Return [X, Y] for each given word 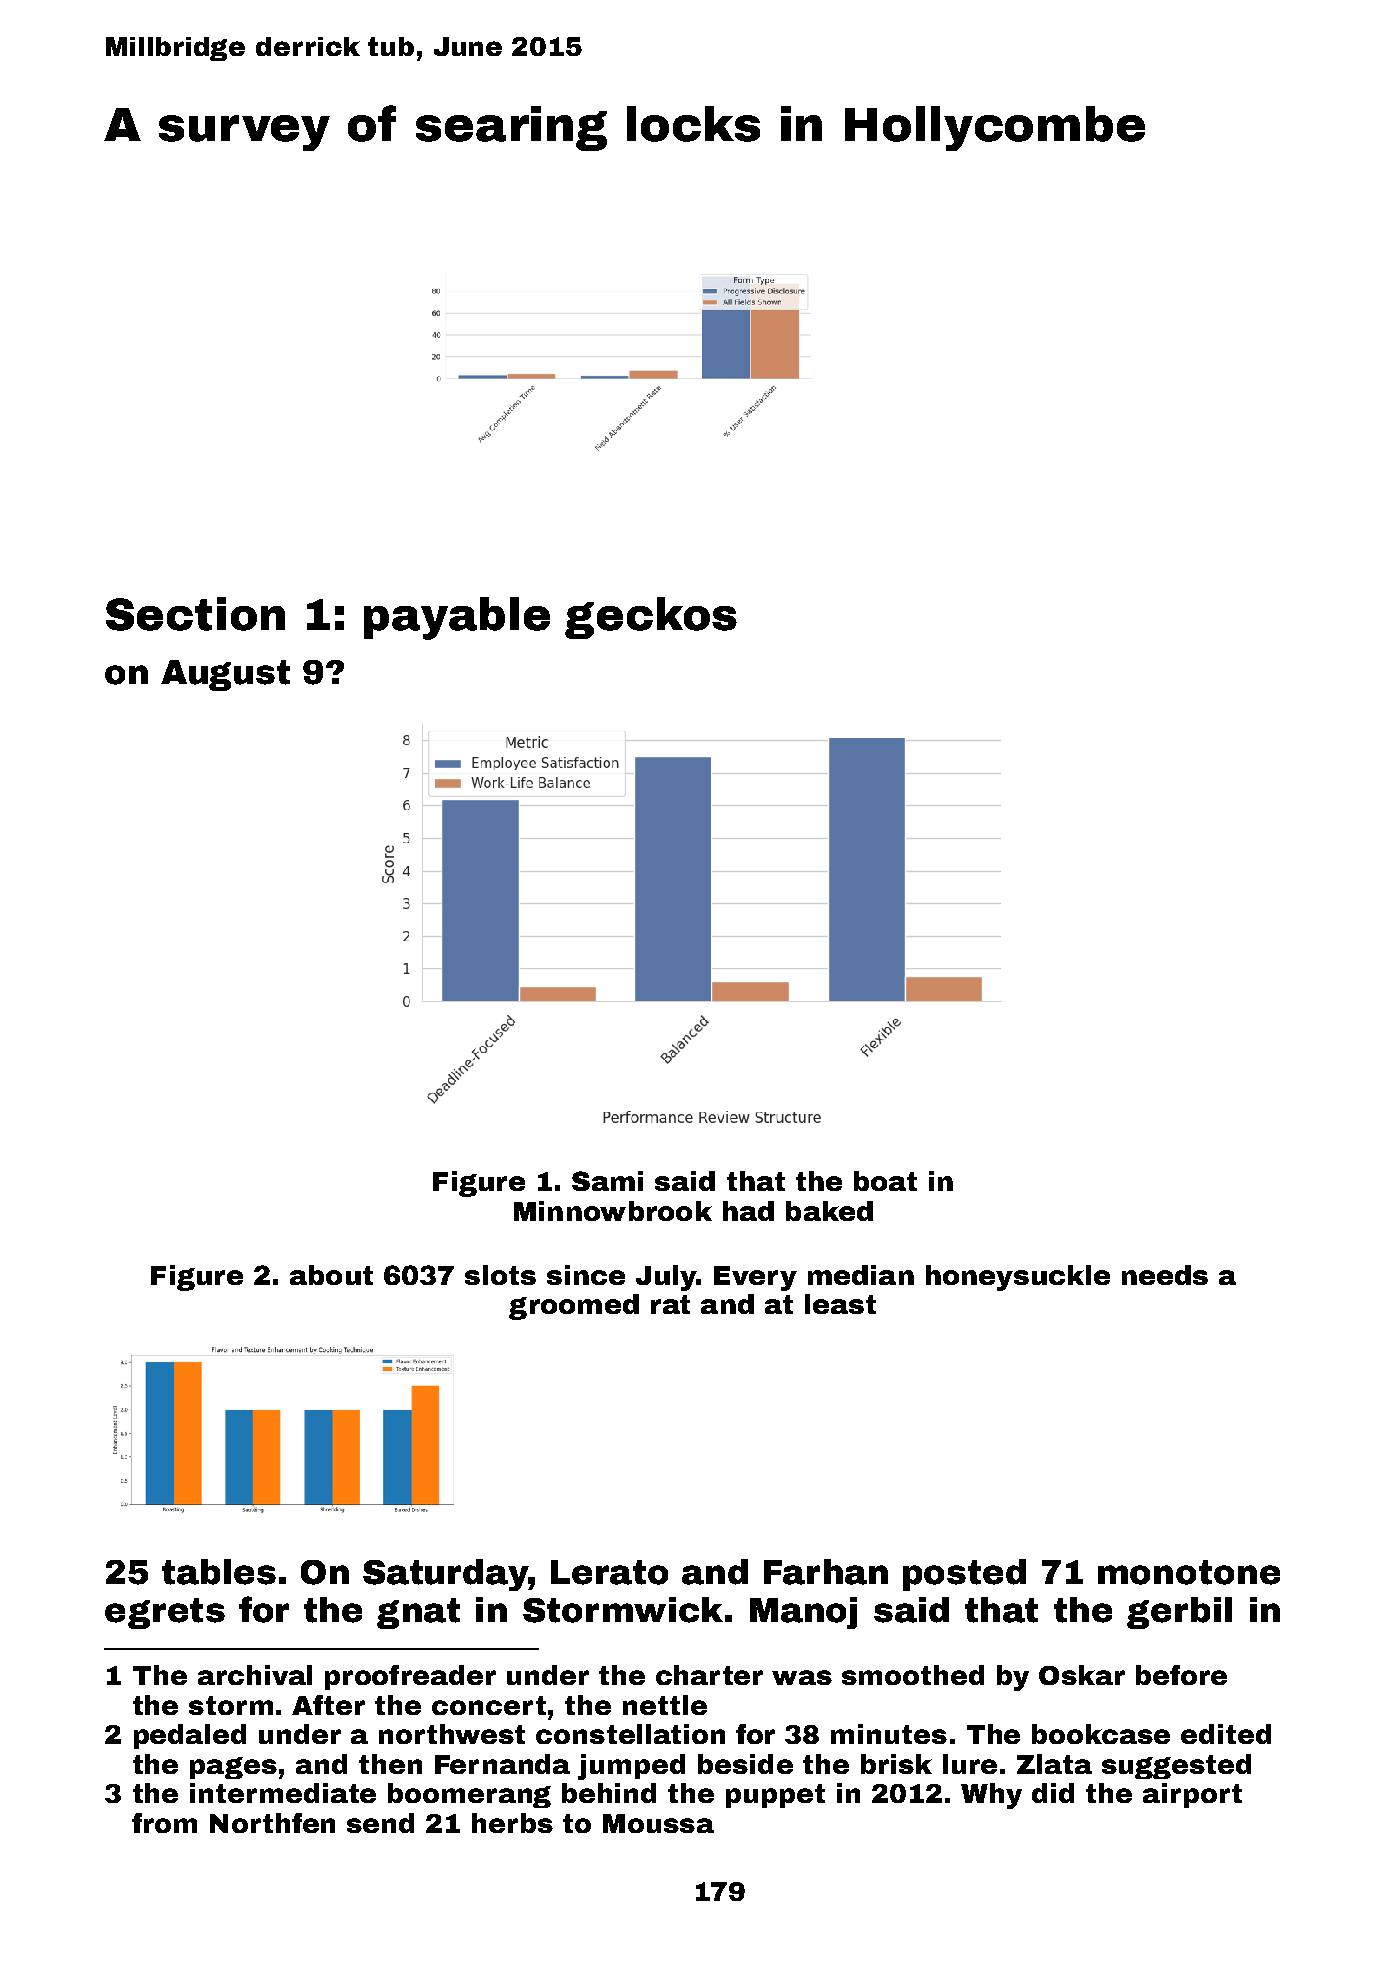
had [748, 1211]
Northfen [272, 1823]
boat [885, 1181]
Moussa [658, 1823]
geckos [651, 618]
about [331, 1275]
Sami [607, 1181]
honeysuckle [1018, 1278]
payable [457, 618]
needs [1165, 1275]
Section [195, 614]
